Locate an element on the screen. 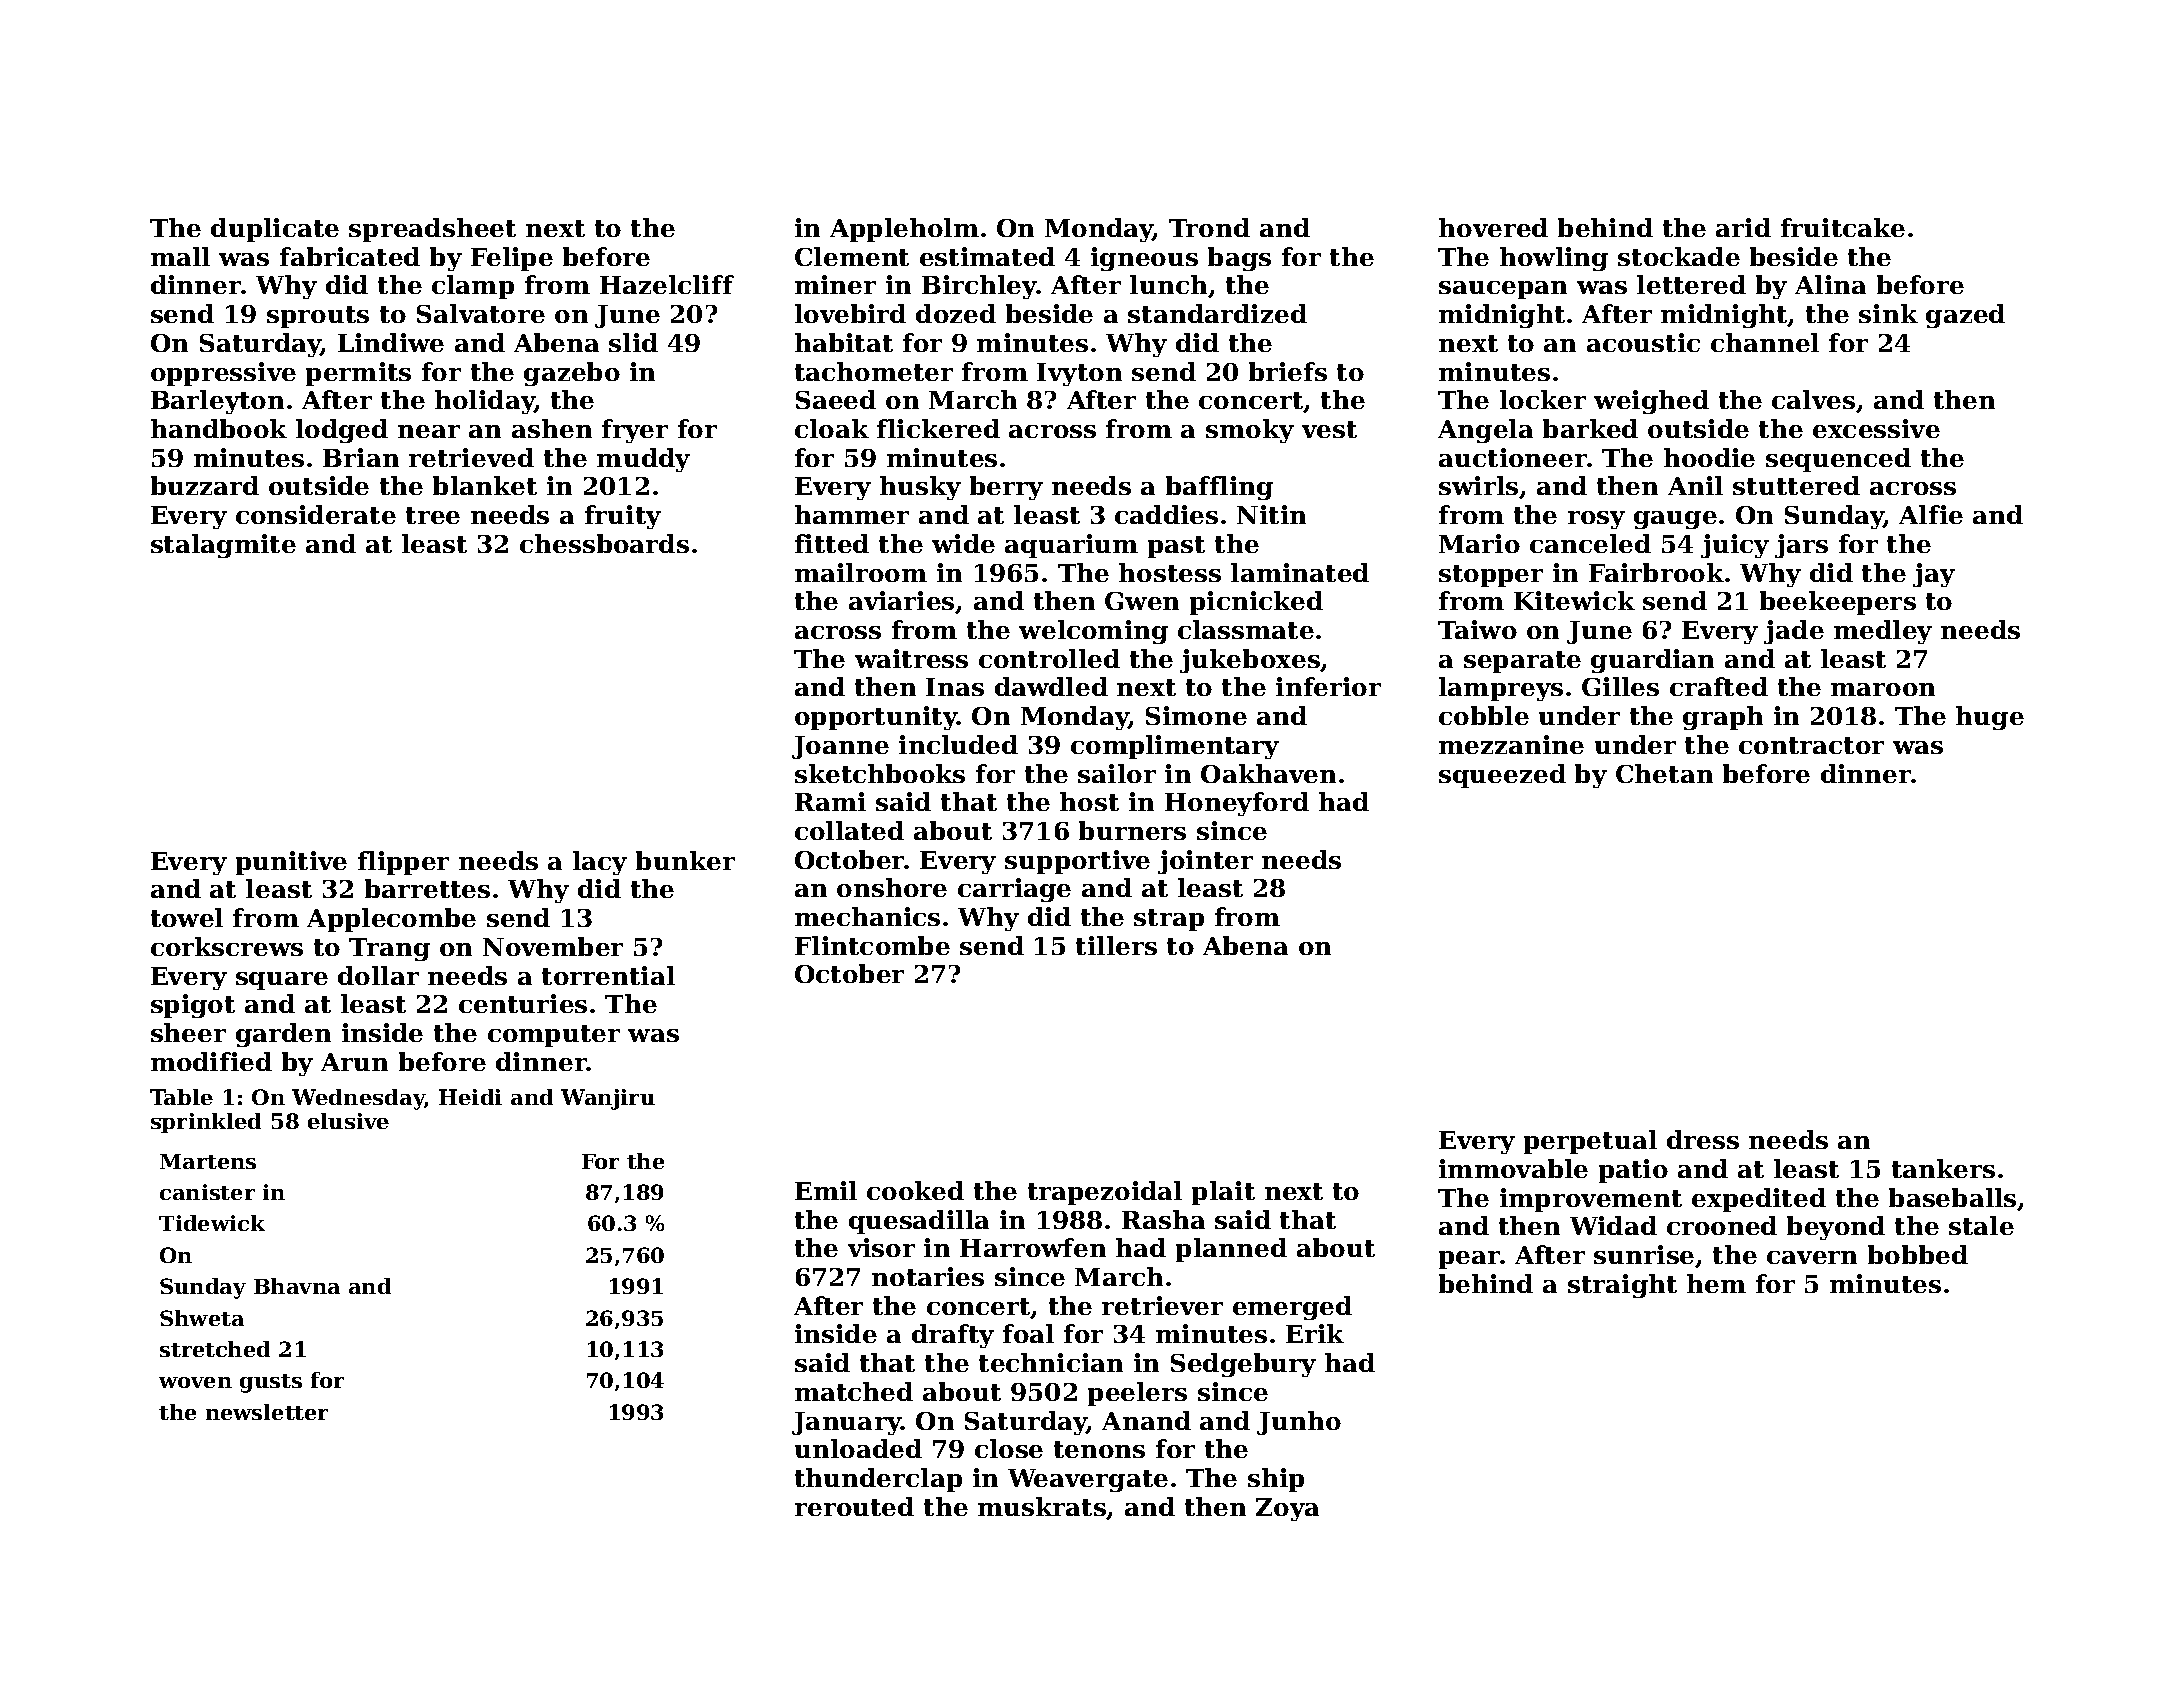 The width and height of the screenshot is (2178, 1683). sequenced is located at coordinates (1838, 460).
